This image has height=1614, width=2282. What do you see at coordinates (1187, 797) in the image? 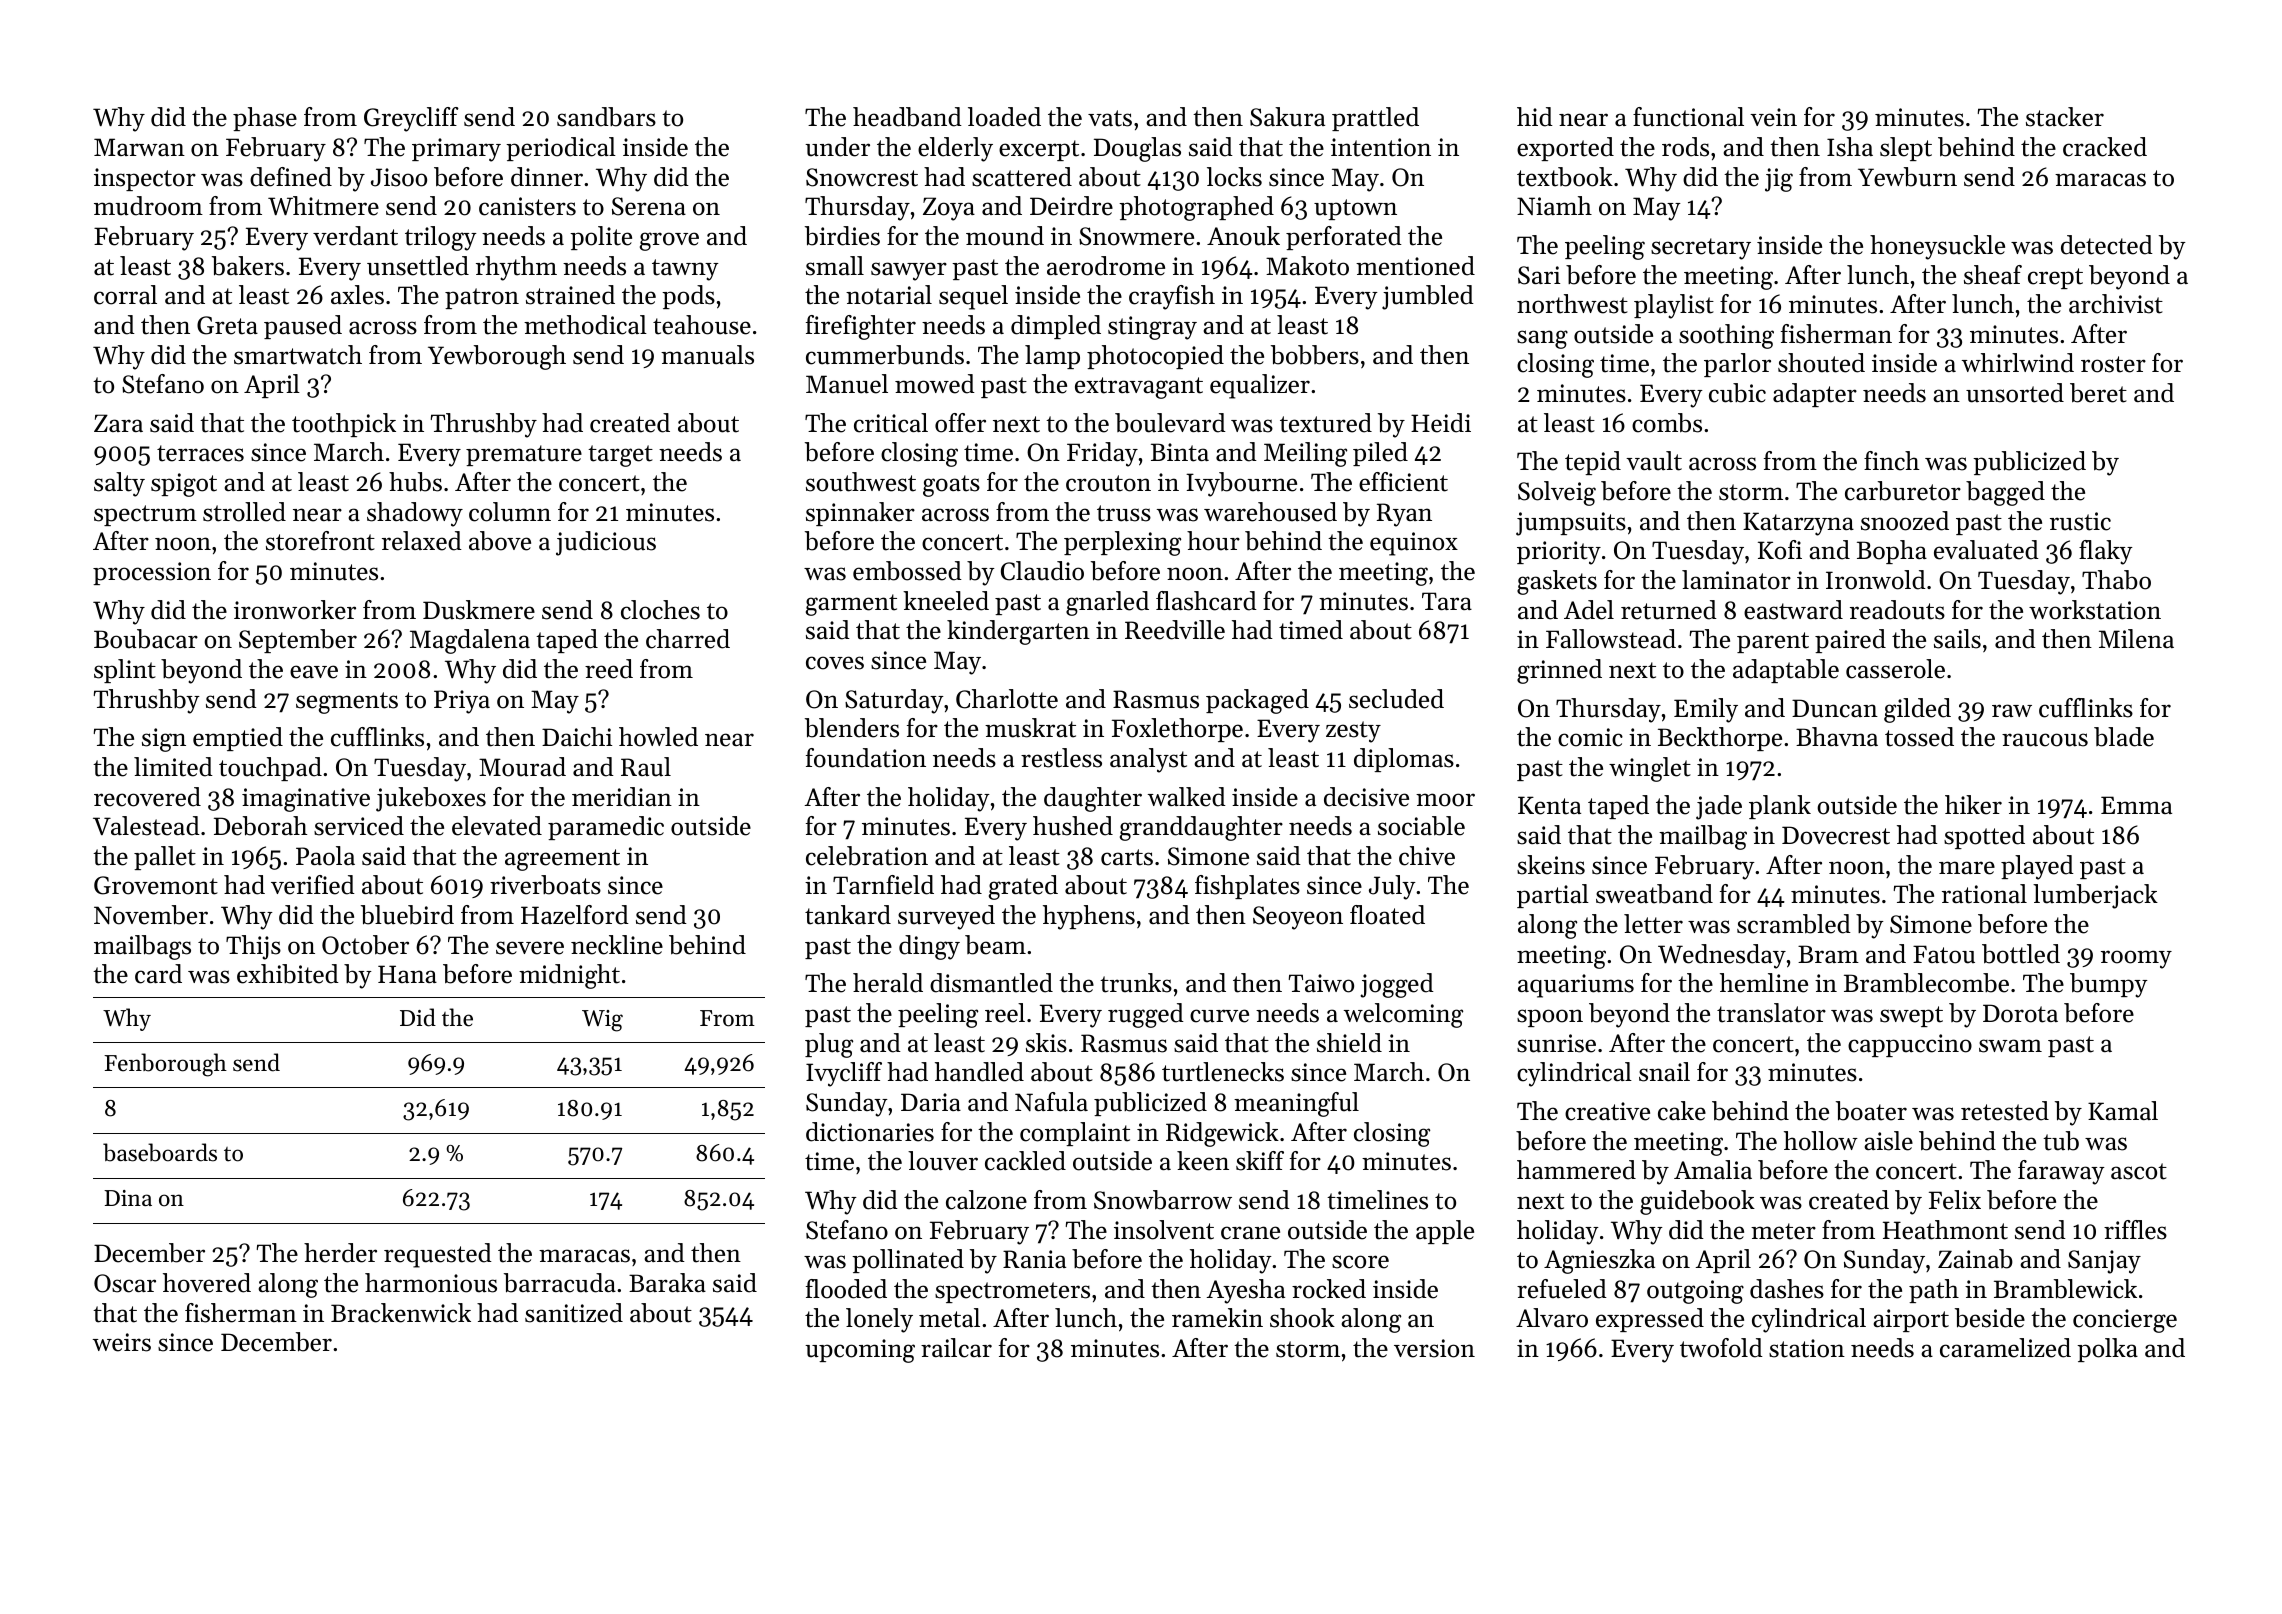
I see `walked` at bounding box center [1187, 797].
